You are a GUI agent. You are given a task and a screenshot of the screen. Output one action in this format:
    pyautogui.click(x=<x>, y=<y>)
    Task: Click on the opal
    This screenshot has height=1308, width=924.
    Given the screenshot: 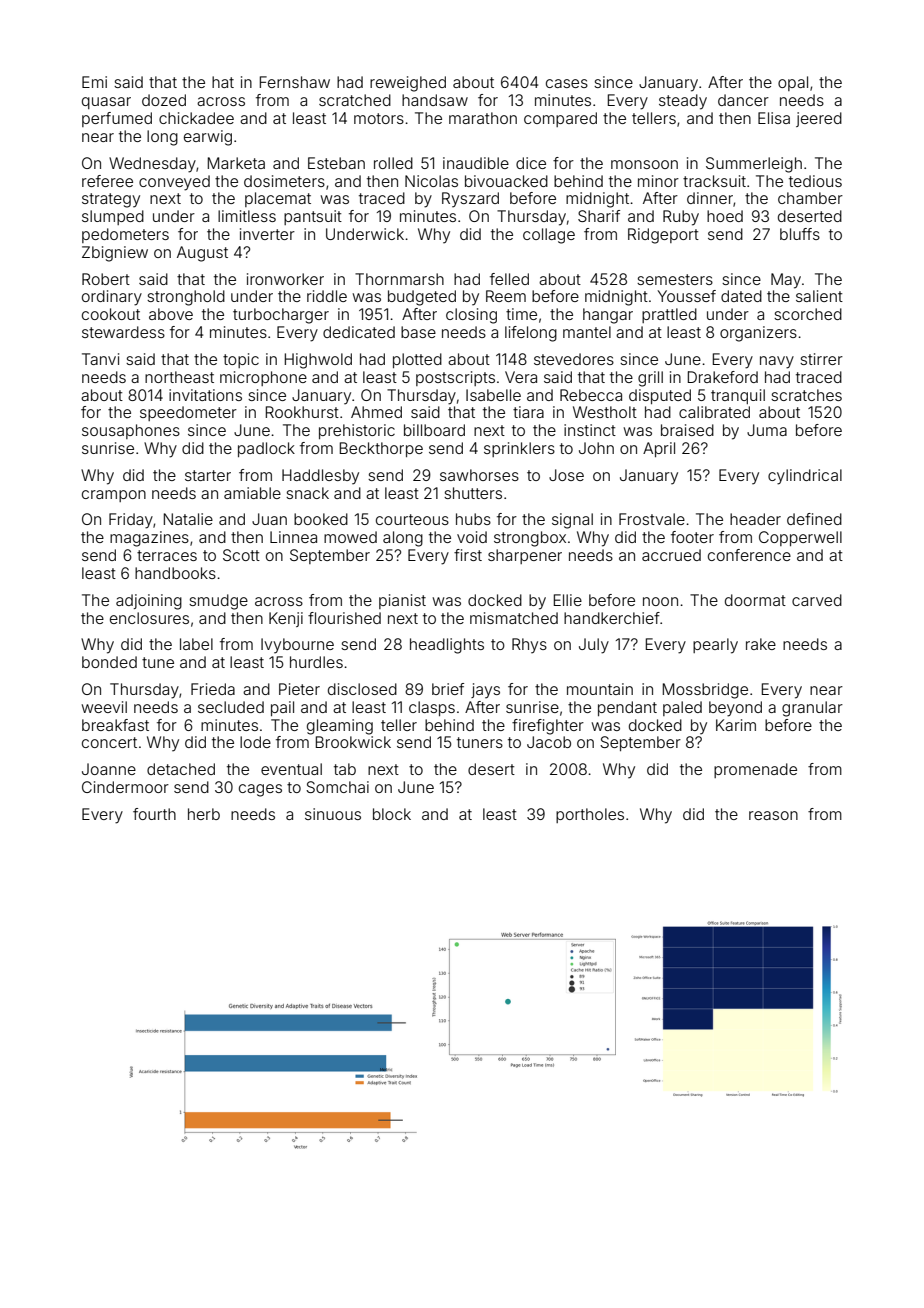 What is the action you would take?
    pyautogui.click(x=793, y=83)
